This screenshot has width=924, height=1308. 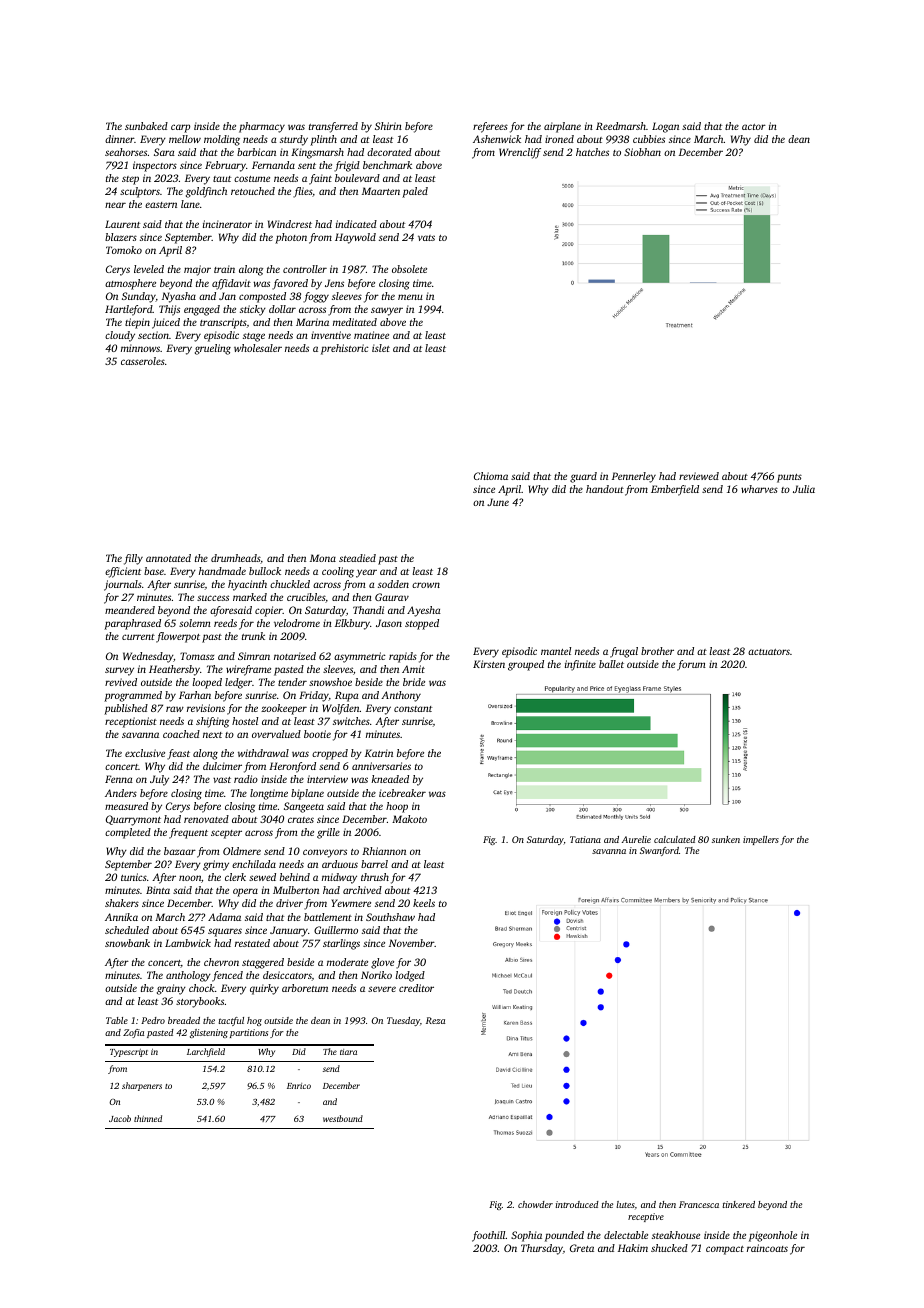 I want to click on Logan, so click(x=665, y=127).
